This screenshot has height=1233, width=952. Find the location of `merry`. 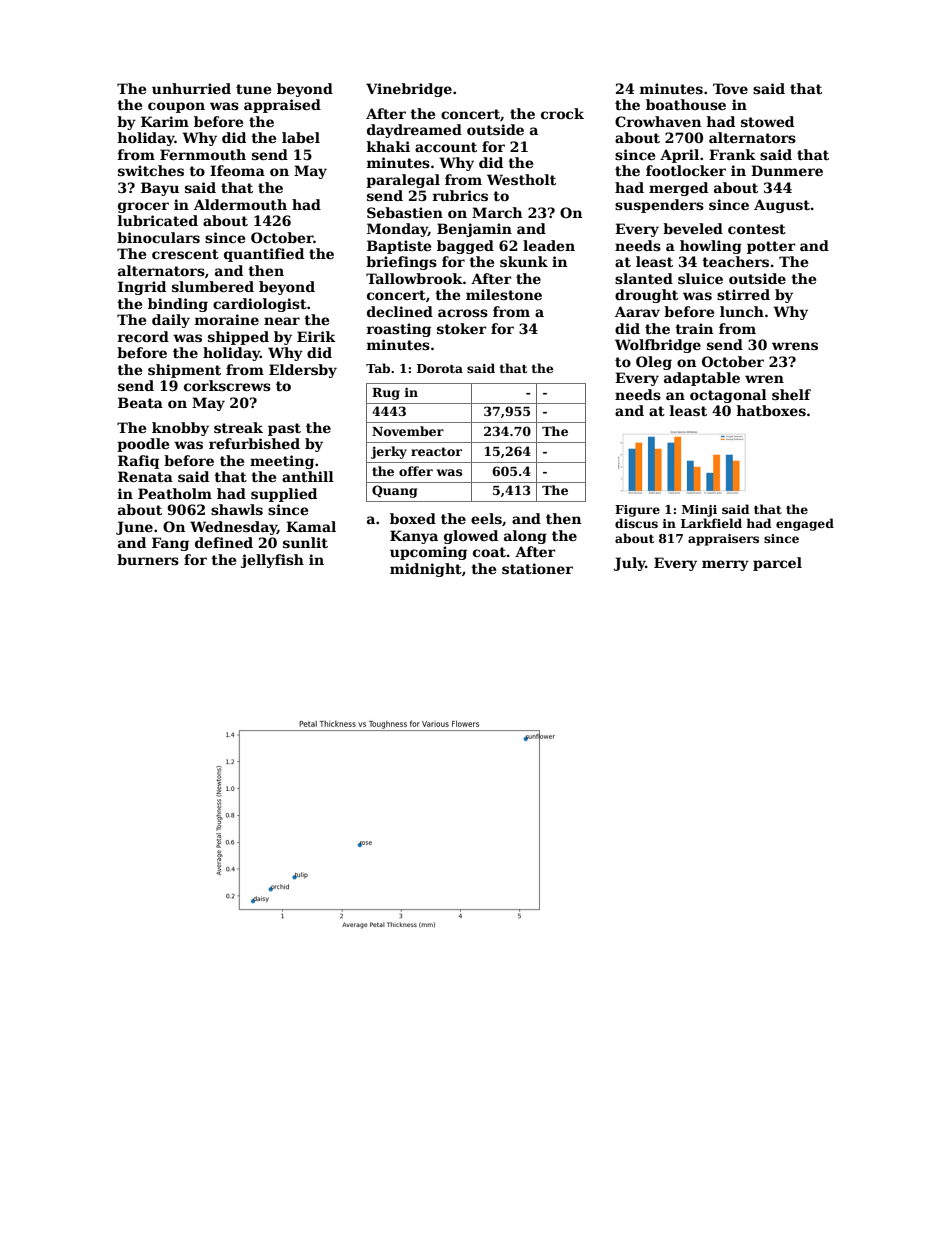

merry is located at coordinates (725, 565).
